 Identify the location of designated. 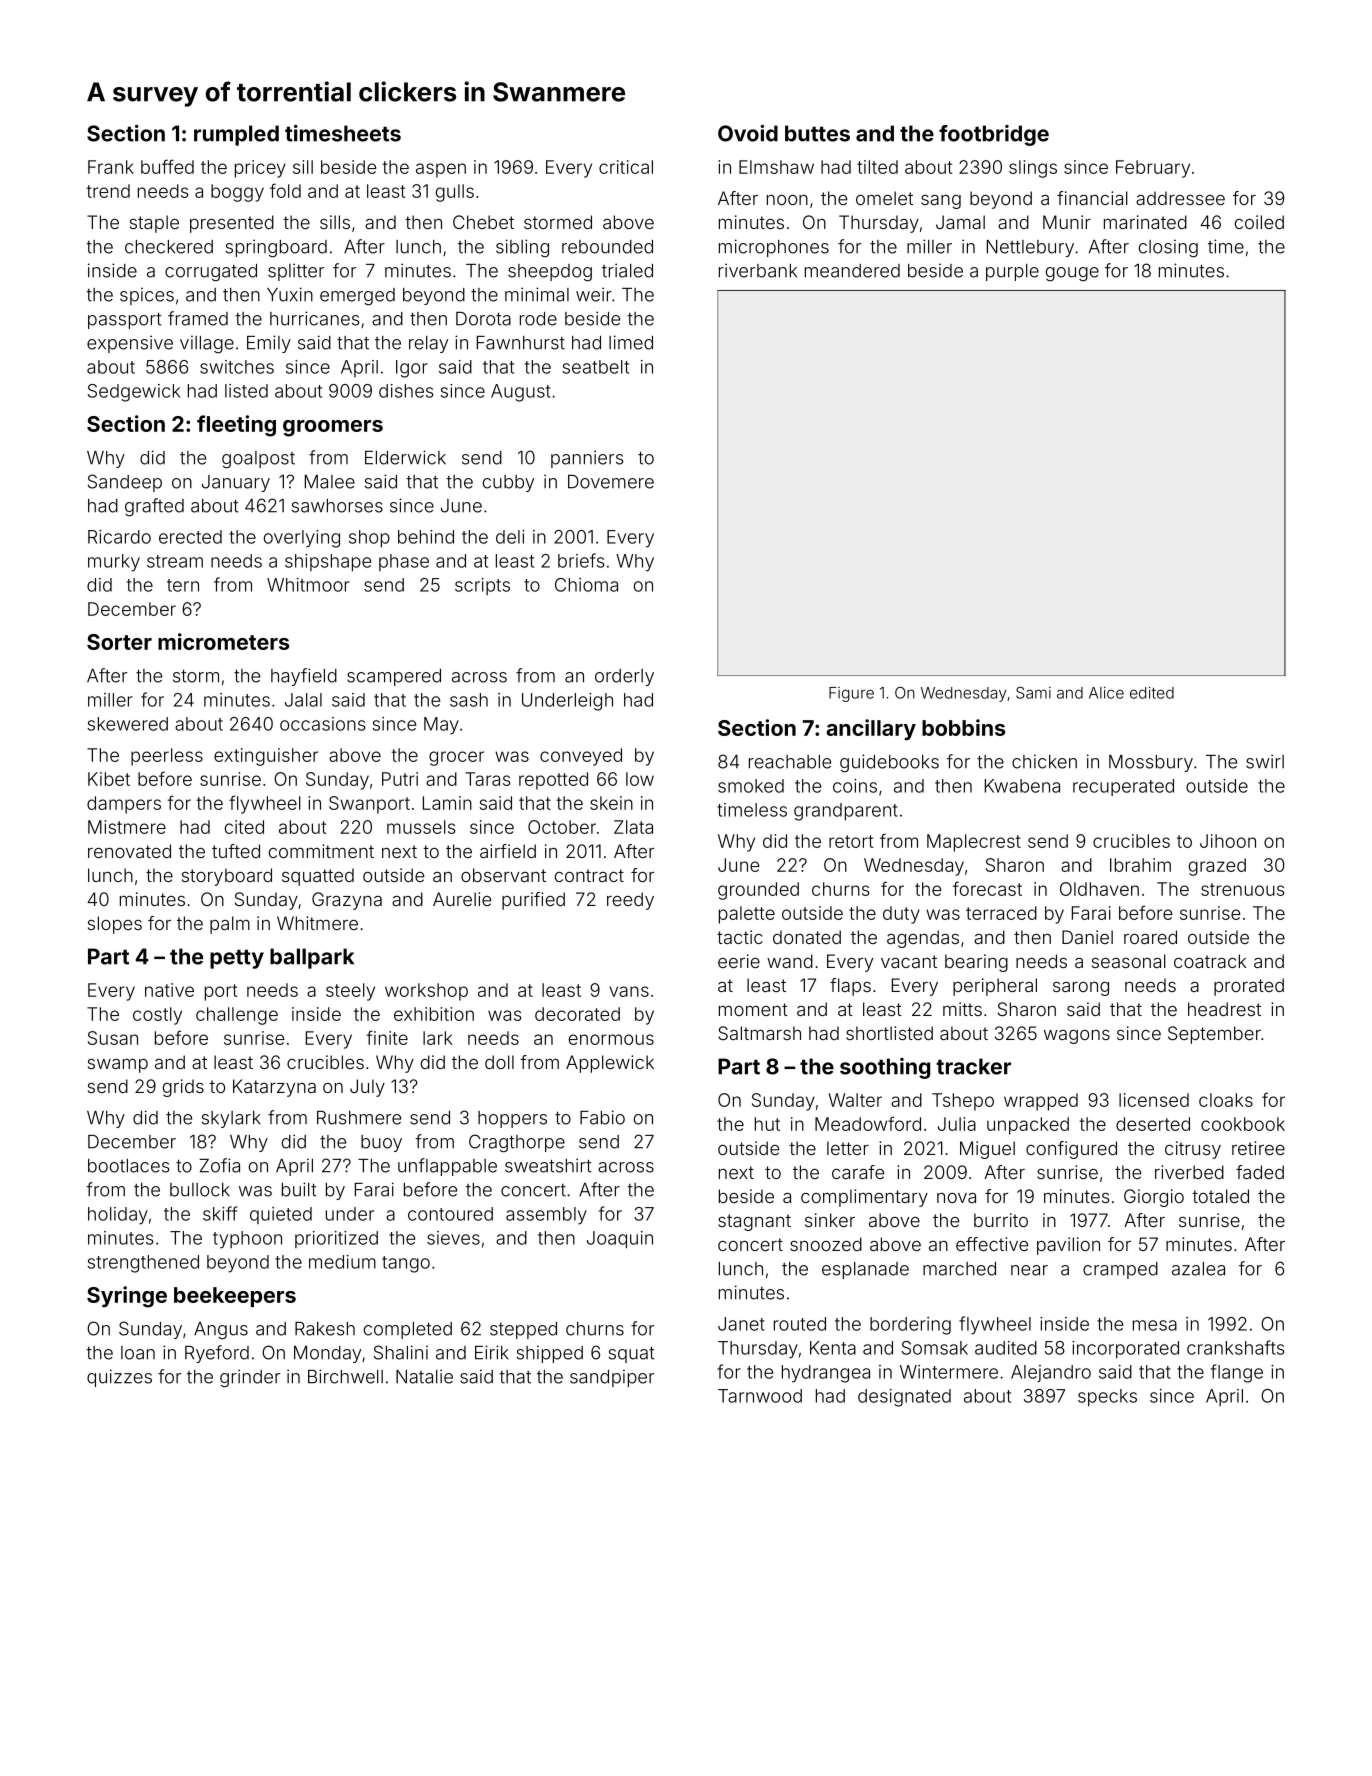
(904, 1398).
